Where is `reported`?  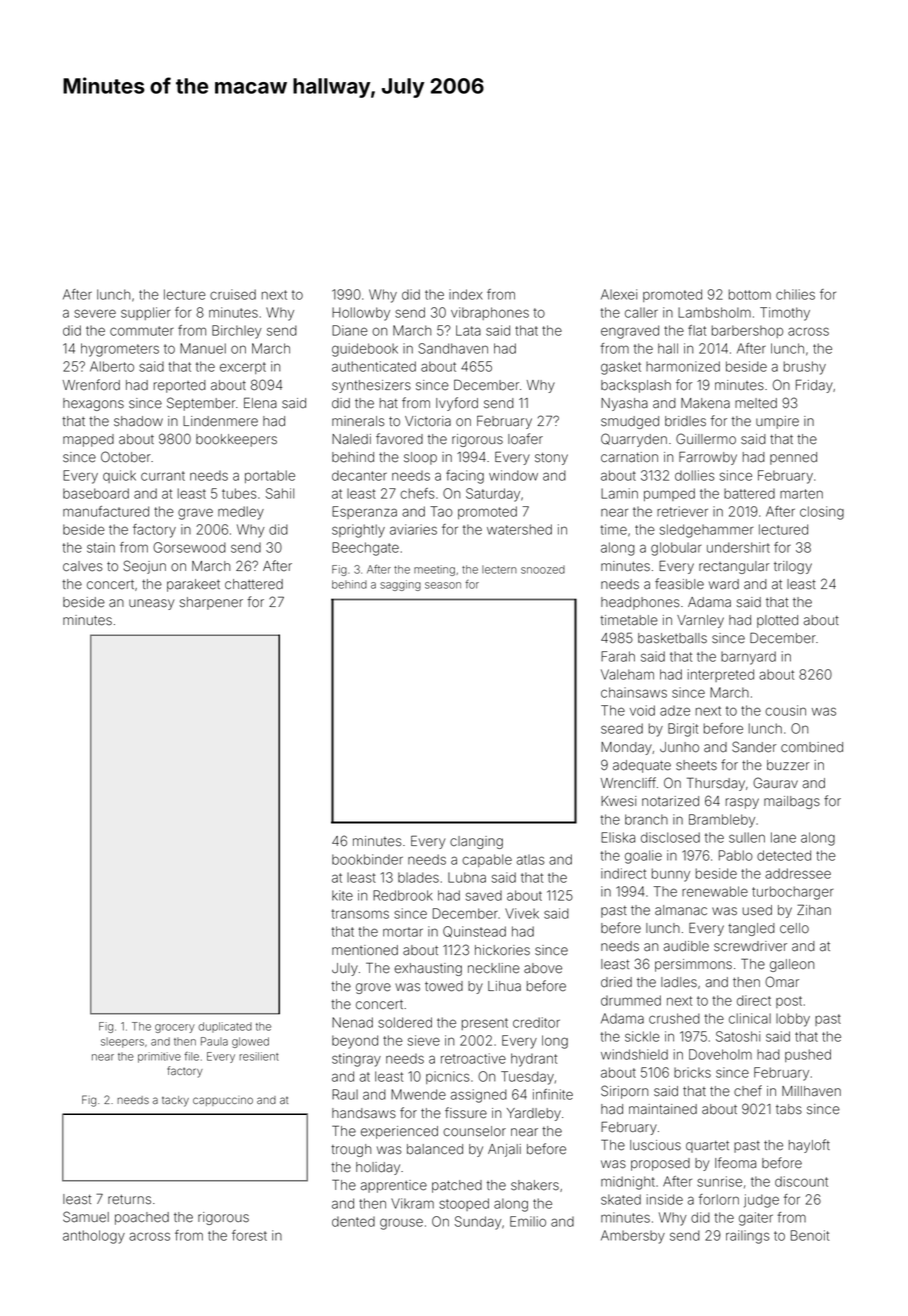
reported is located at coordinates (180, 386).
